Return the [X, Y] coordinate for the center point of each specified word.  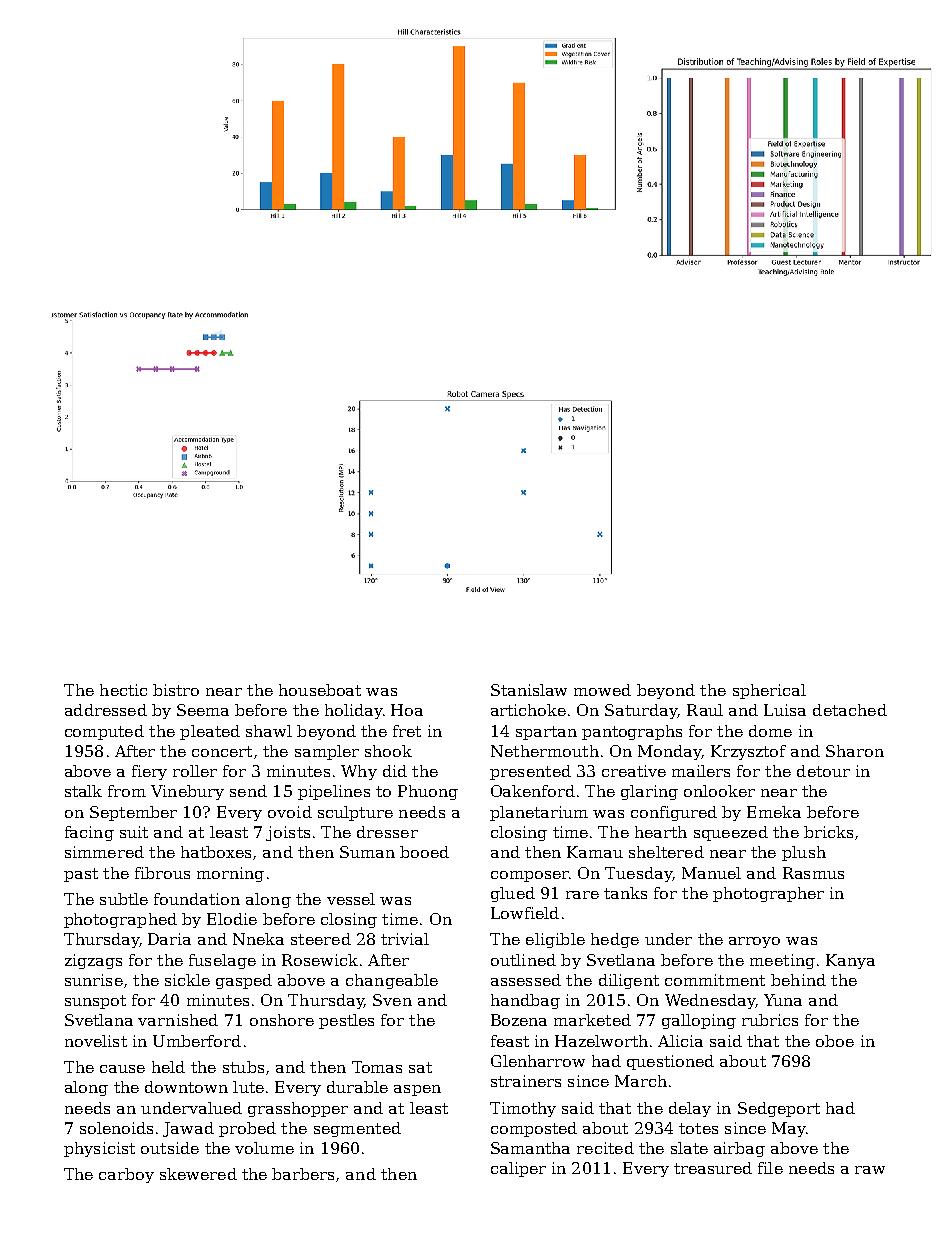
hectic [123, 690]
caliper [518, 1169]
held [168, 1067]
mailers [701, 771]
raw [870, 1170]
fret [407, 731]
